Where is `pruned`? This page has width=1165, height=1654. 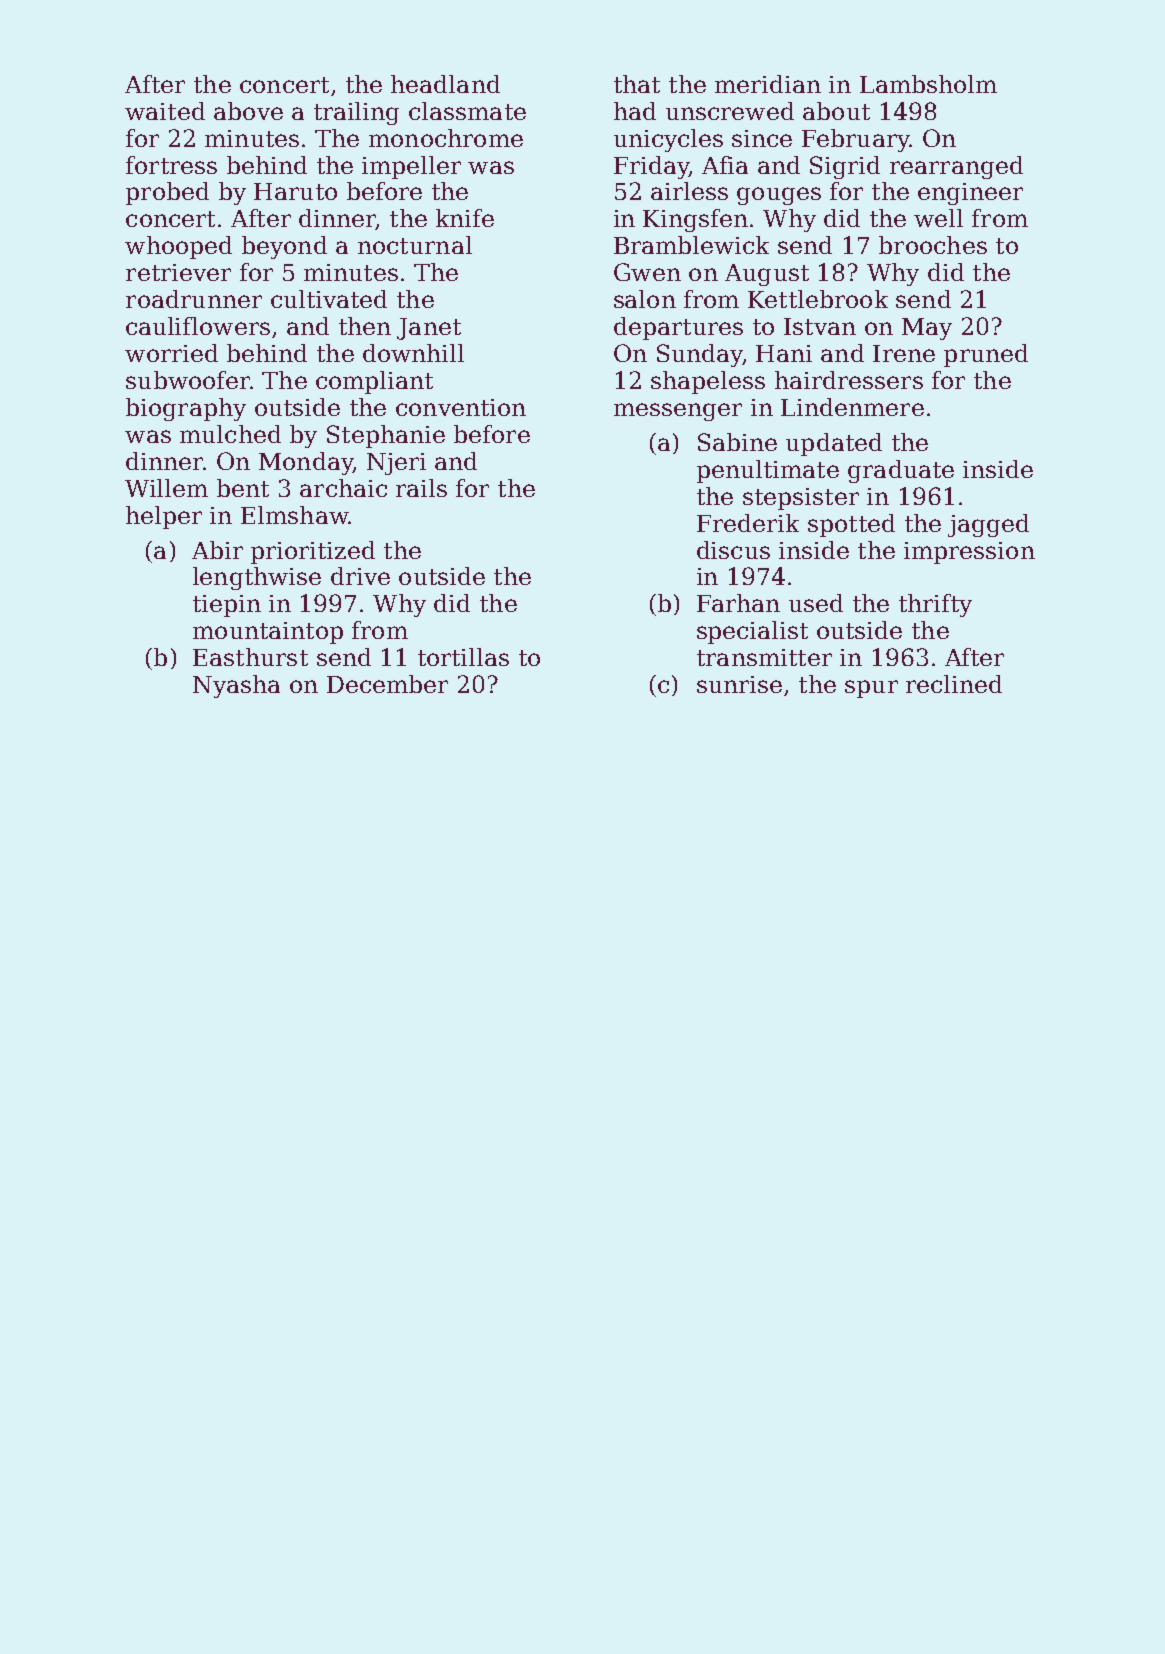
pruned is located at coordinates (986, 355).
